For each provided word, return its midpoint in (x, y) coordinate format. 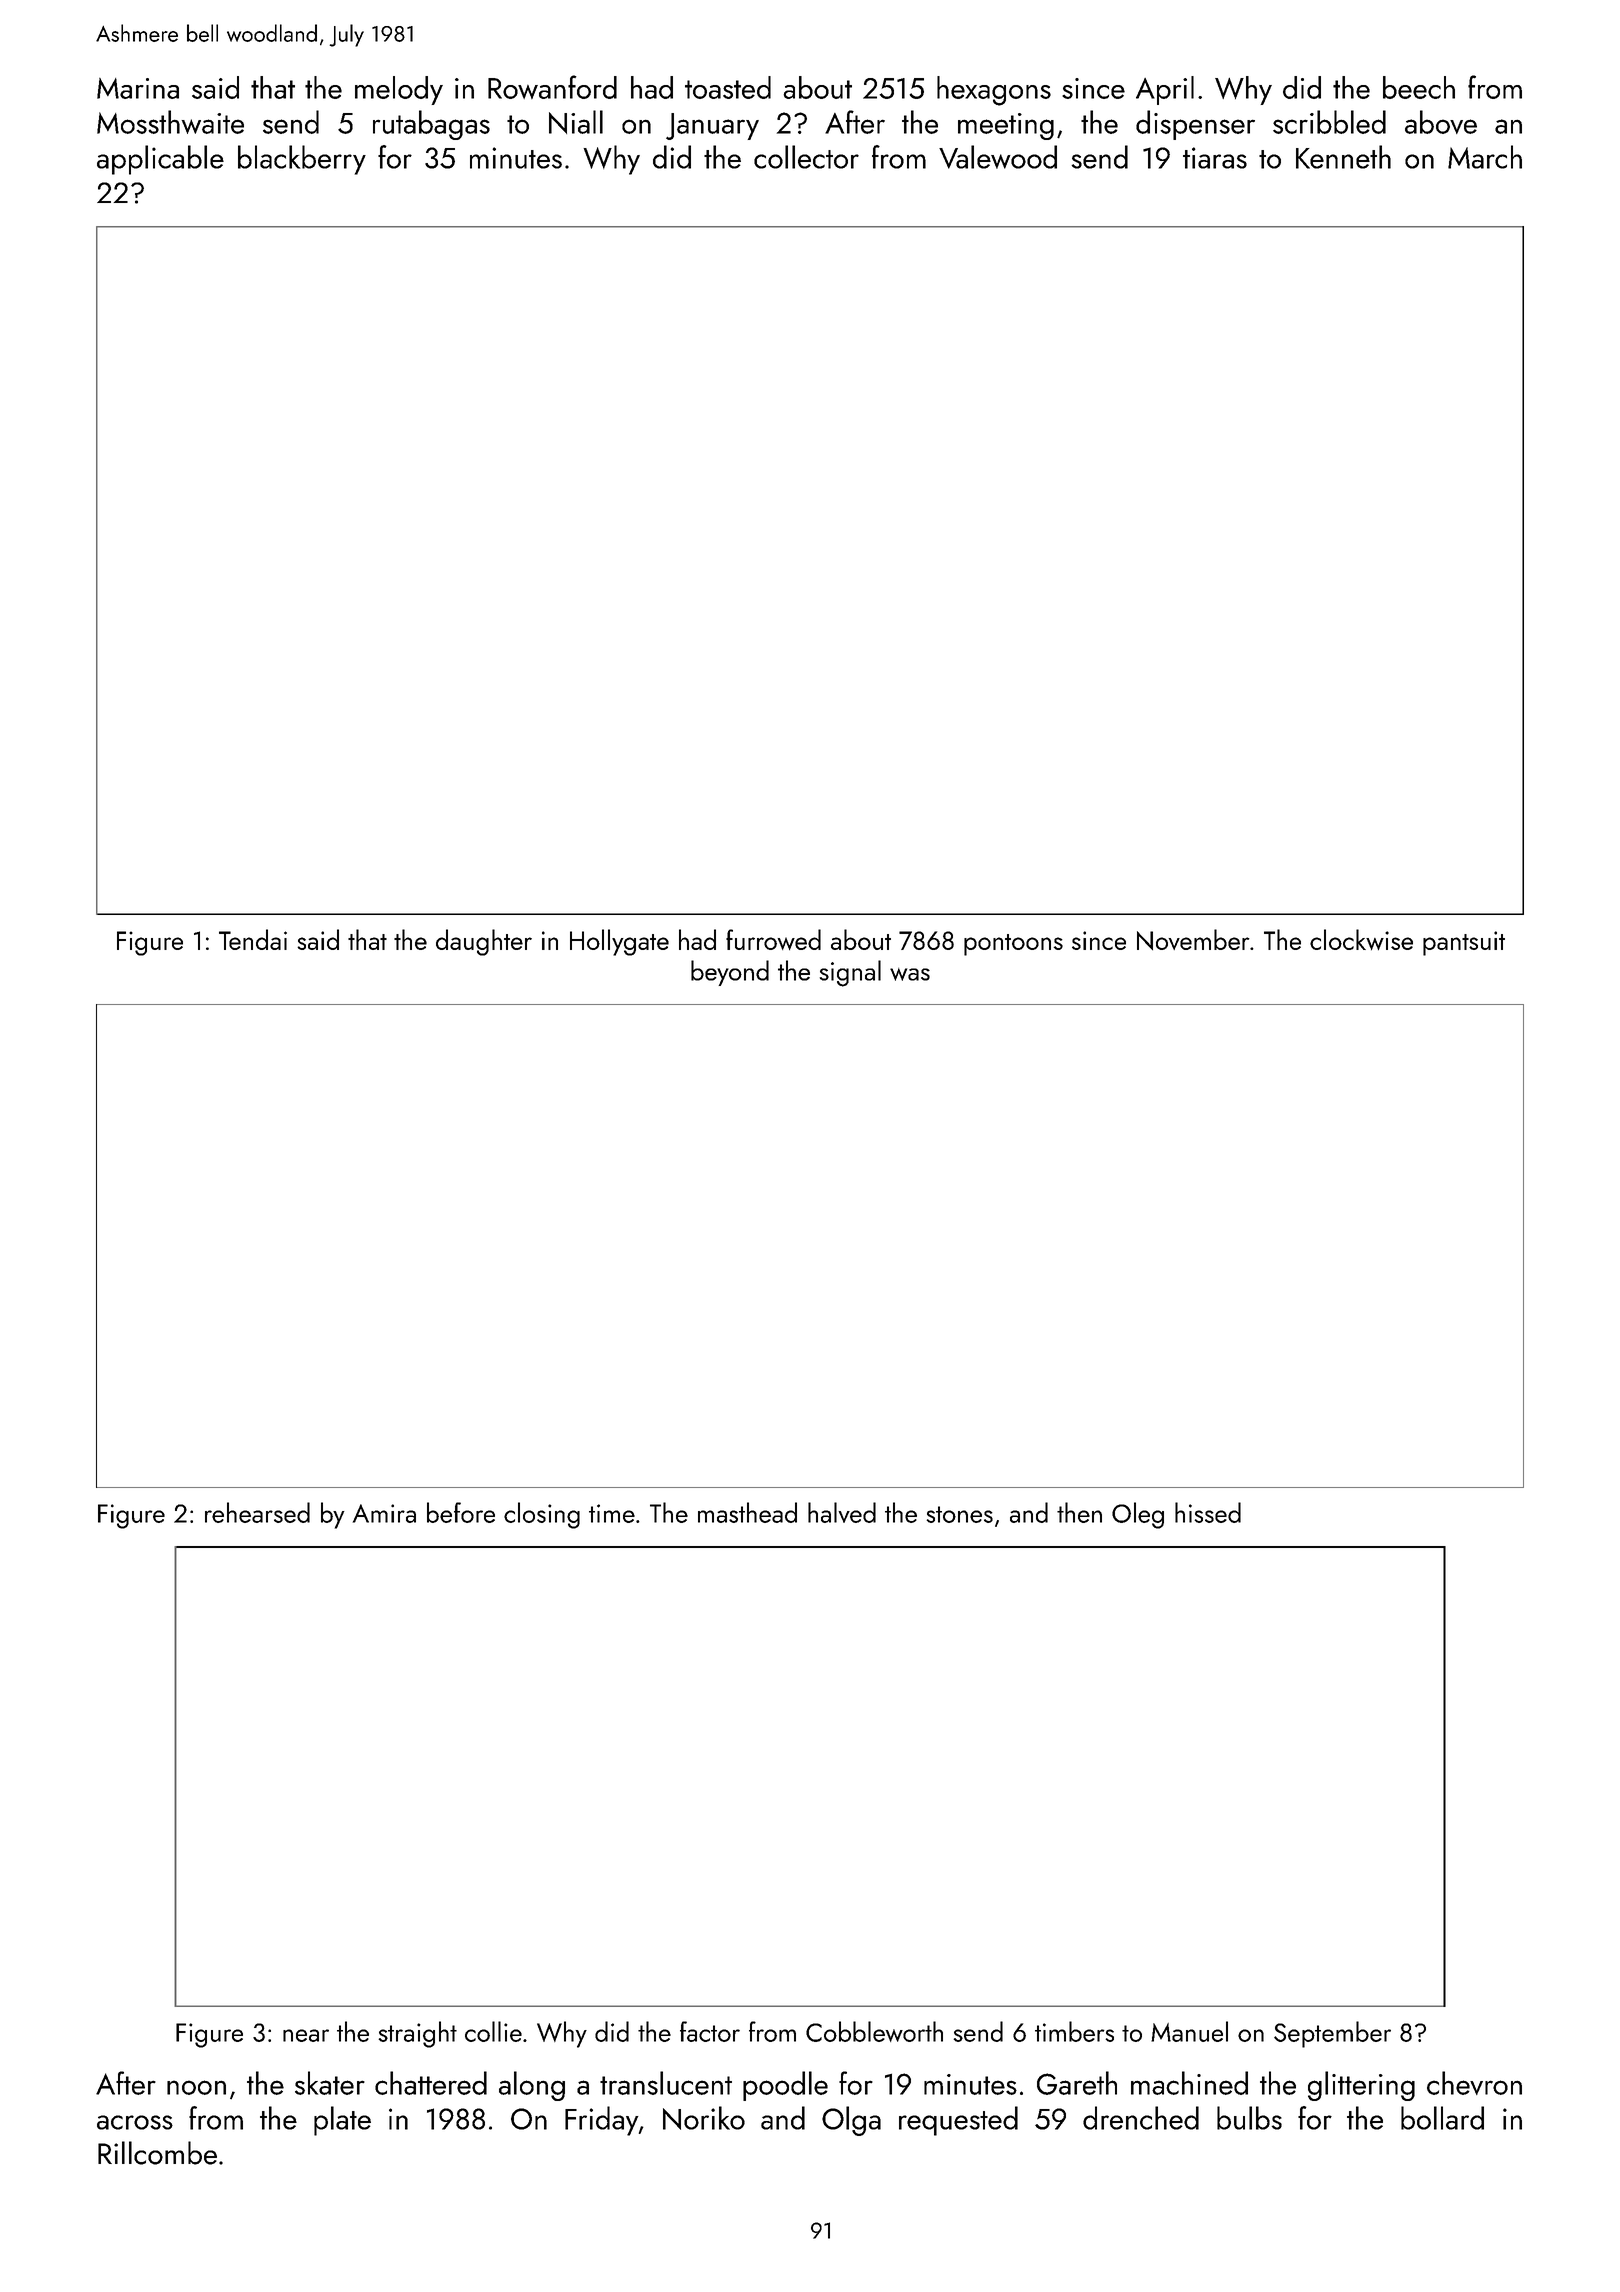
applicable (160, 160)
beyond (730, 973)
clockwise (1361, 939)
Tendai (253, 939)
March (1485, 157)
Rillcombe (157, 2153)
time (612, 1513)
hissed (1208, 1512)
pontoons (1013, 945)
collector (806, 157)
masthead (747, 1512)
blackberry (302, 160)
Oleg (1138, 1515)
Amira (384, 1513)
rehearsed (257, 1512)
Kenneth (1343, 157)
